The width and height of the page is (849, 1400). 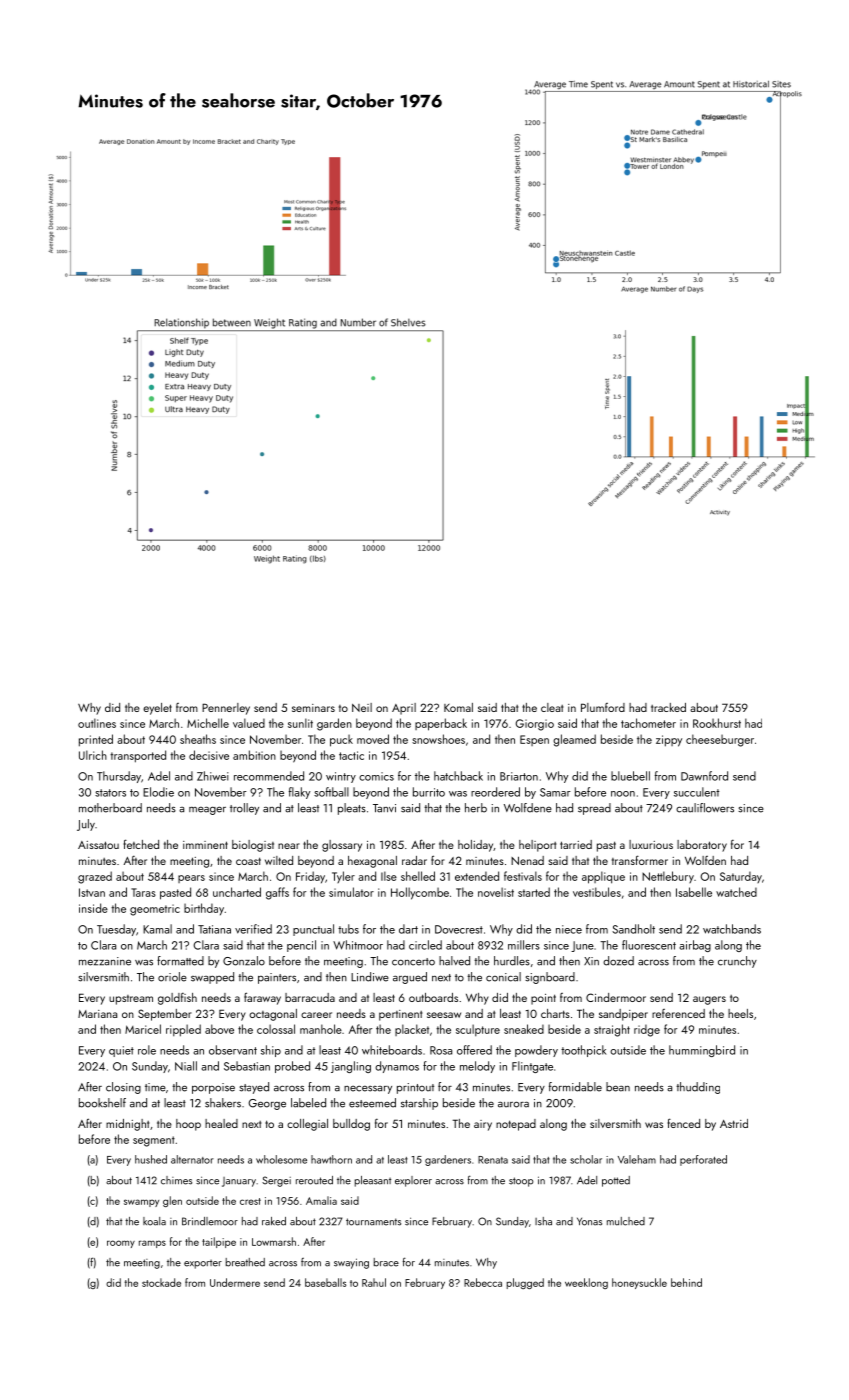 What do you see at coordinates (534, 892) in the page?
I see `started` at bounding box center [534, 892].
